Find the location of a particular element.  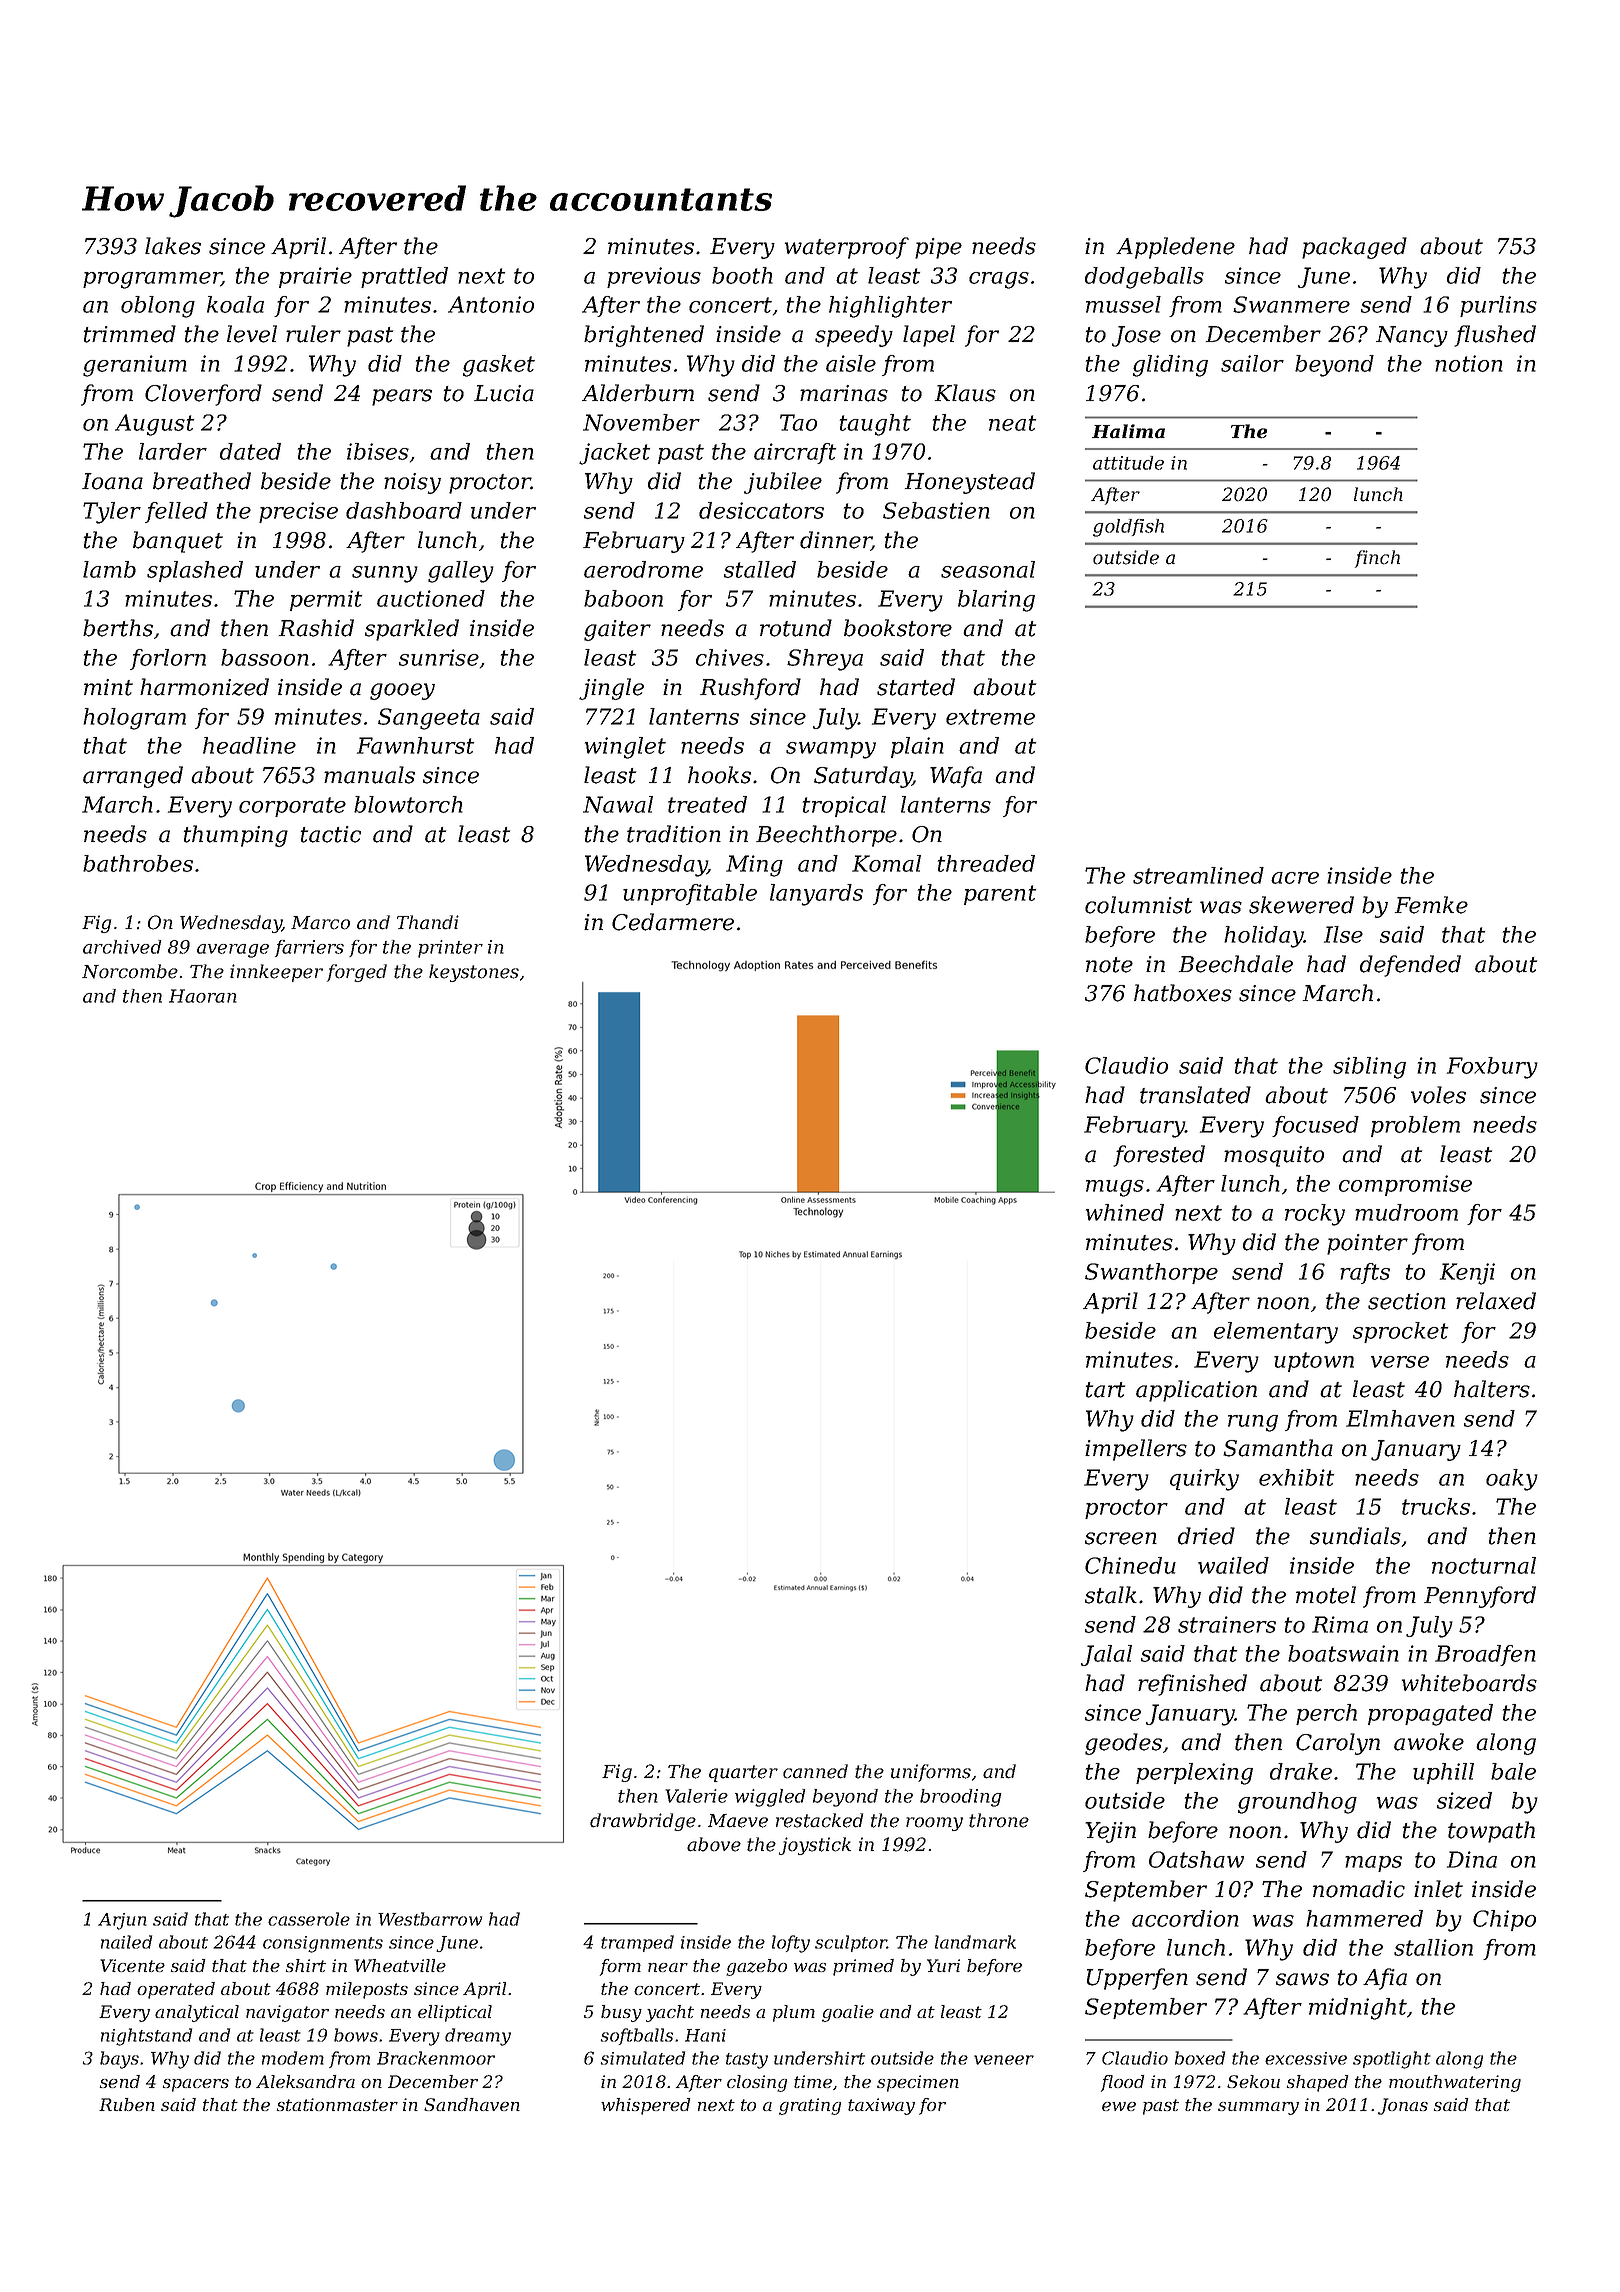

pipe is located at coordinates (938, 248).
